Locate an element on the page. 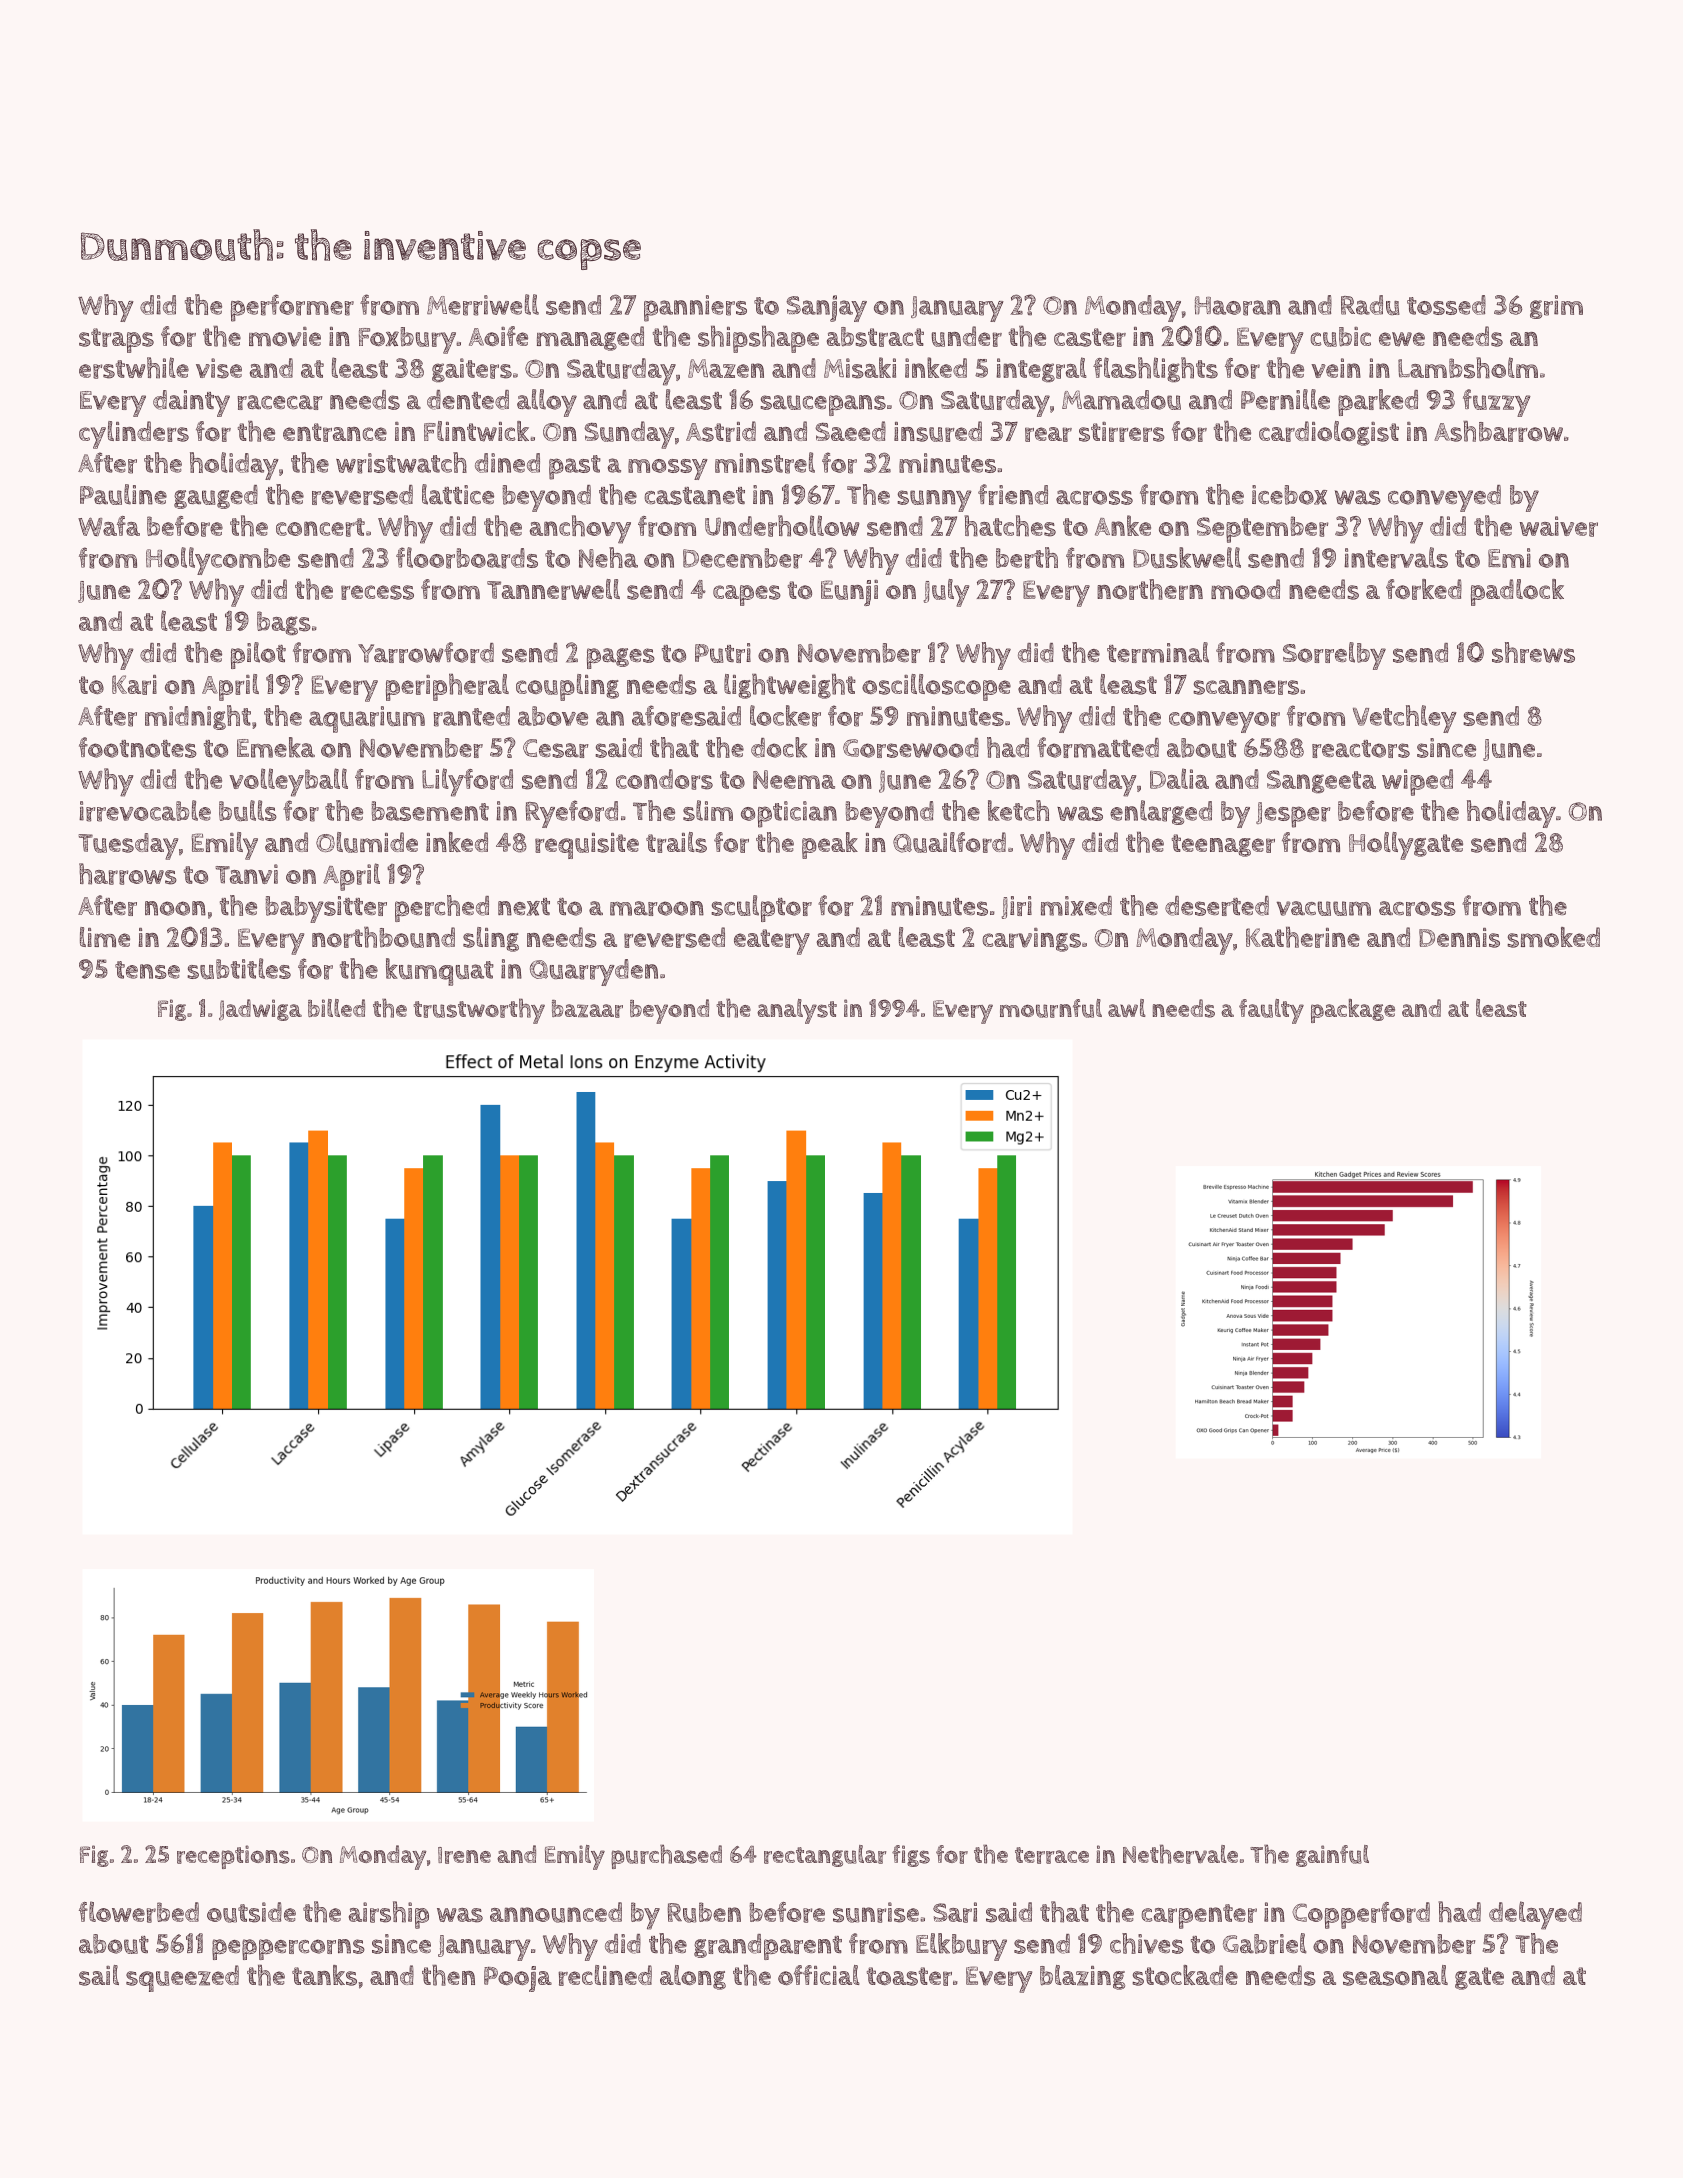 The width and height of the page is (1683, 2178). terrace is located at coordinates (1052, 1855).
